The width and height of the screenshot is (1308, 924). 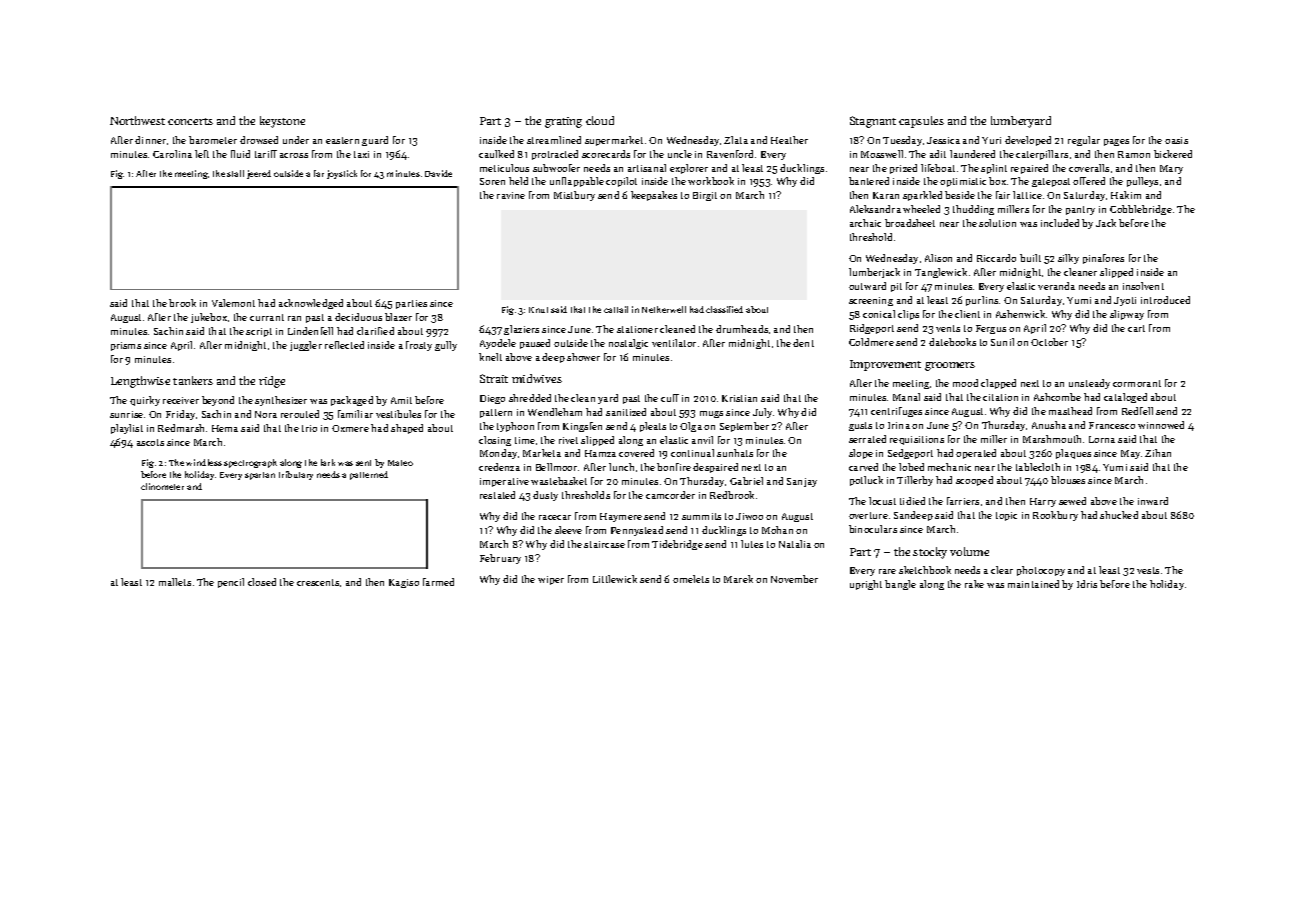 What do you see at coordinates (974, 481) in the screenshot?
I see `scooped` at bounding box center [974, 481].
